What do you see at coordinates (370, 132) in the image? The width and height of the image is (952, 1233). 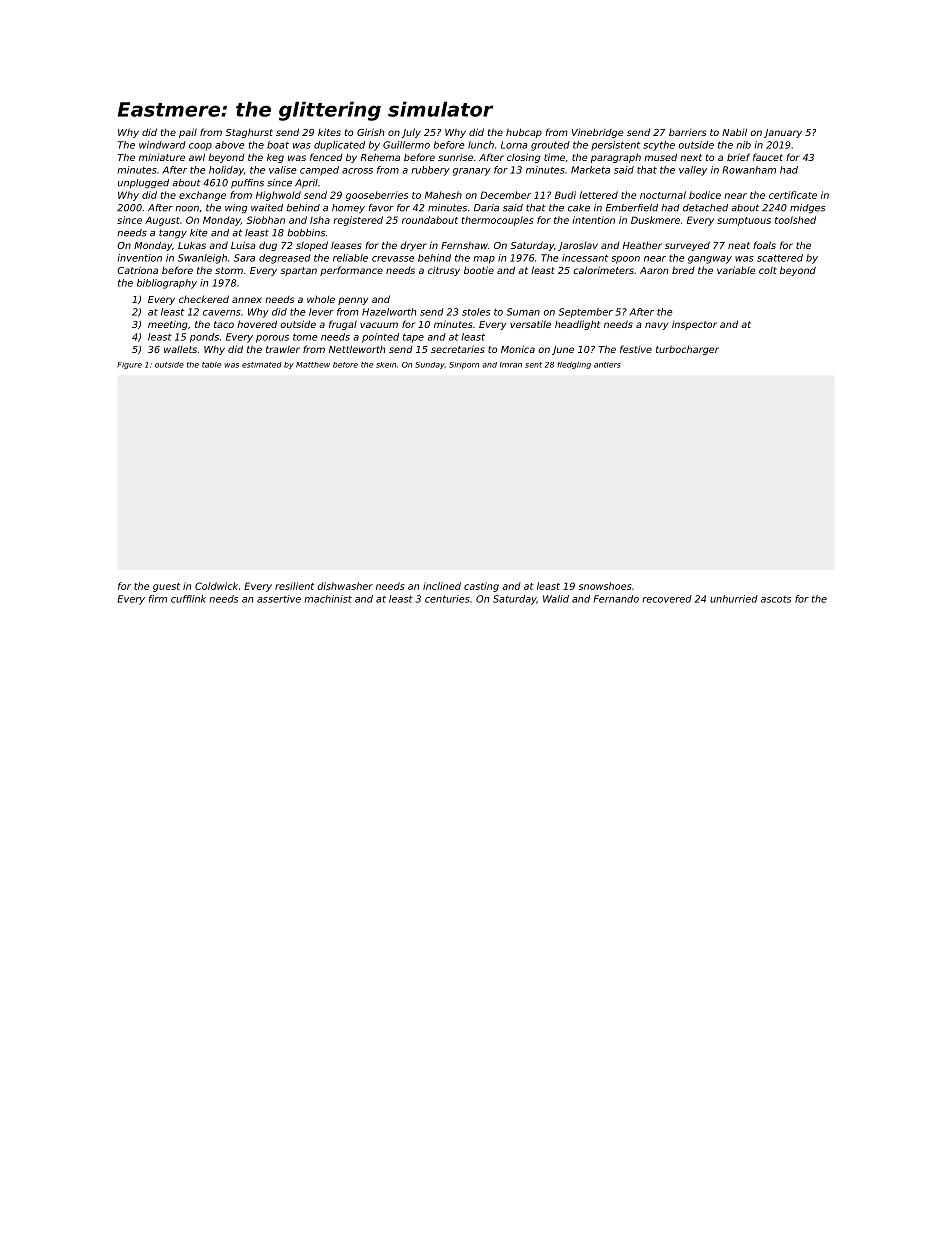 I see `Girish` at bounding box center [370, 132].
